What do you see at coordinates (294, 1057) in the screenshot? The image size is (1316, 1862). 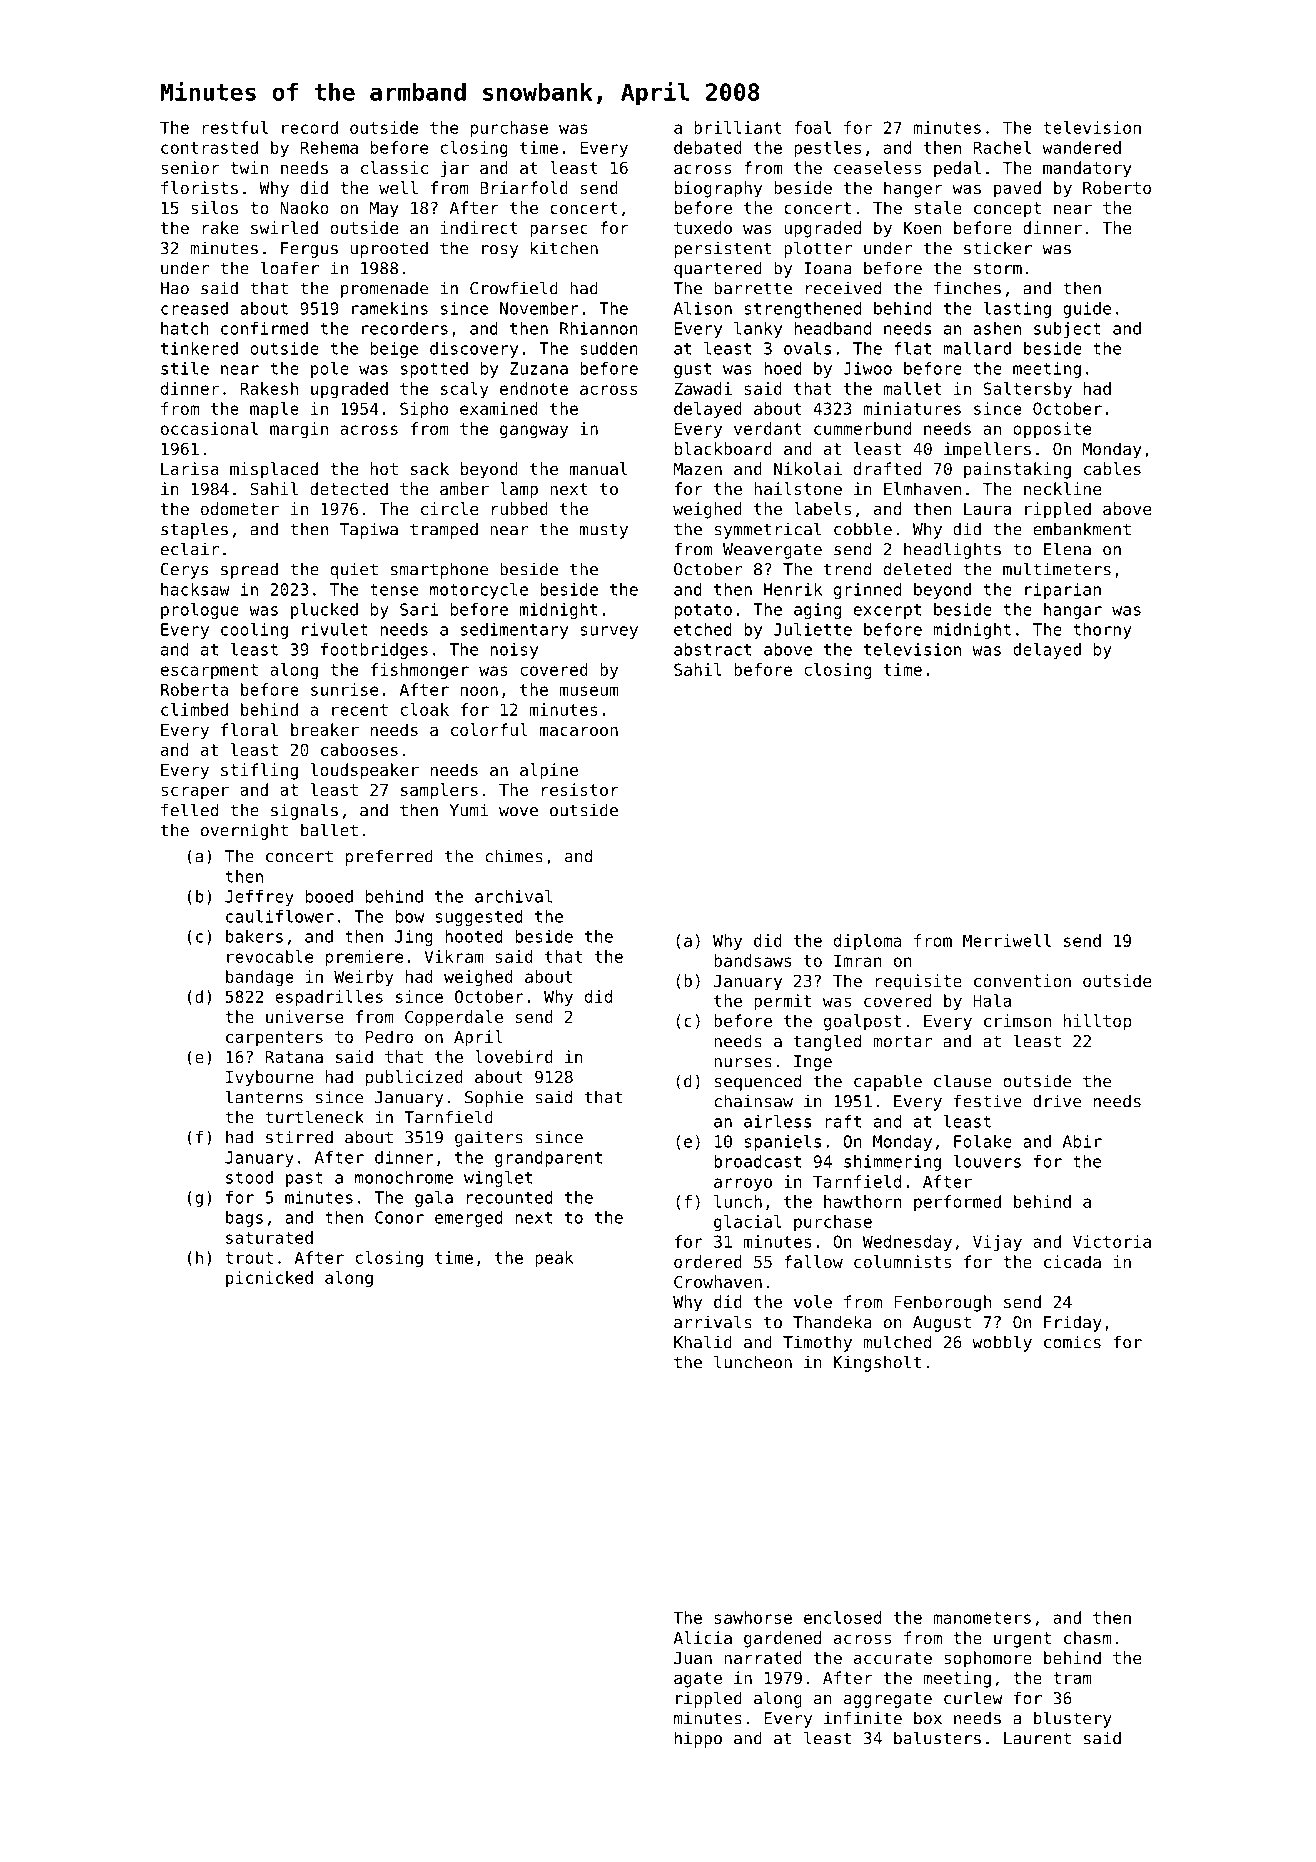 I see `Ratana` at bounding box center [294, 1057].
